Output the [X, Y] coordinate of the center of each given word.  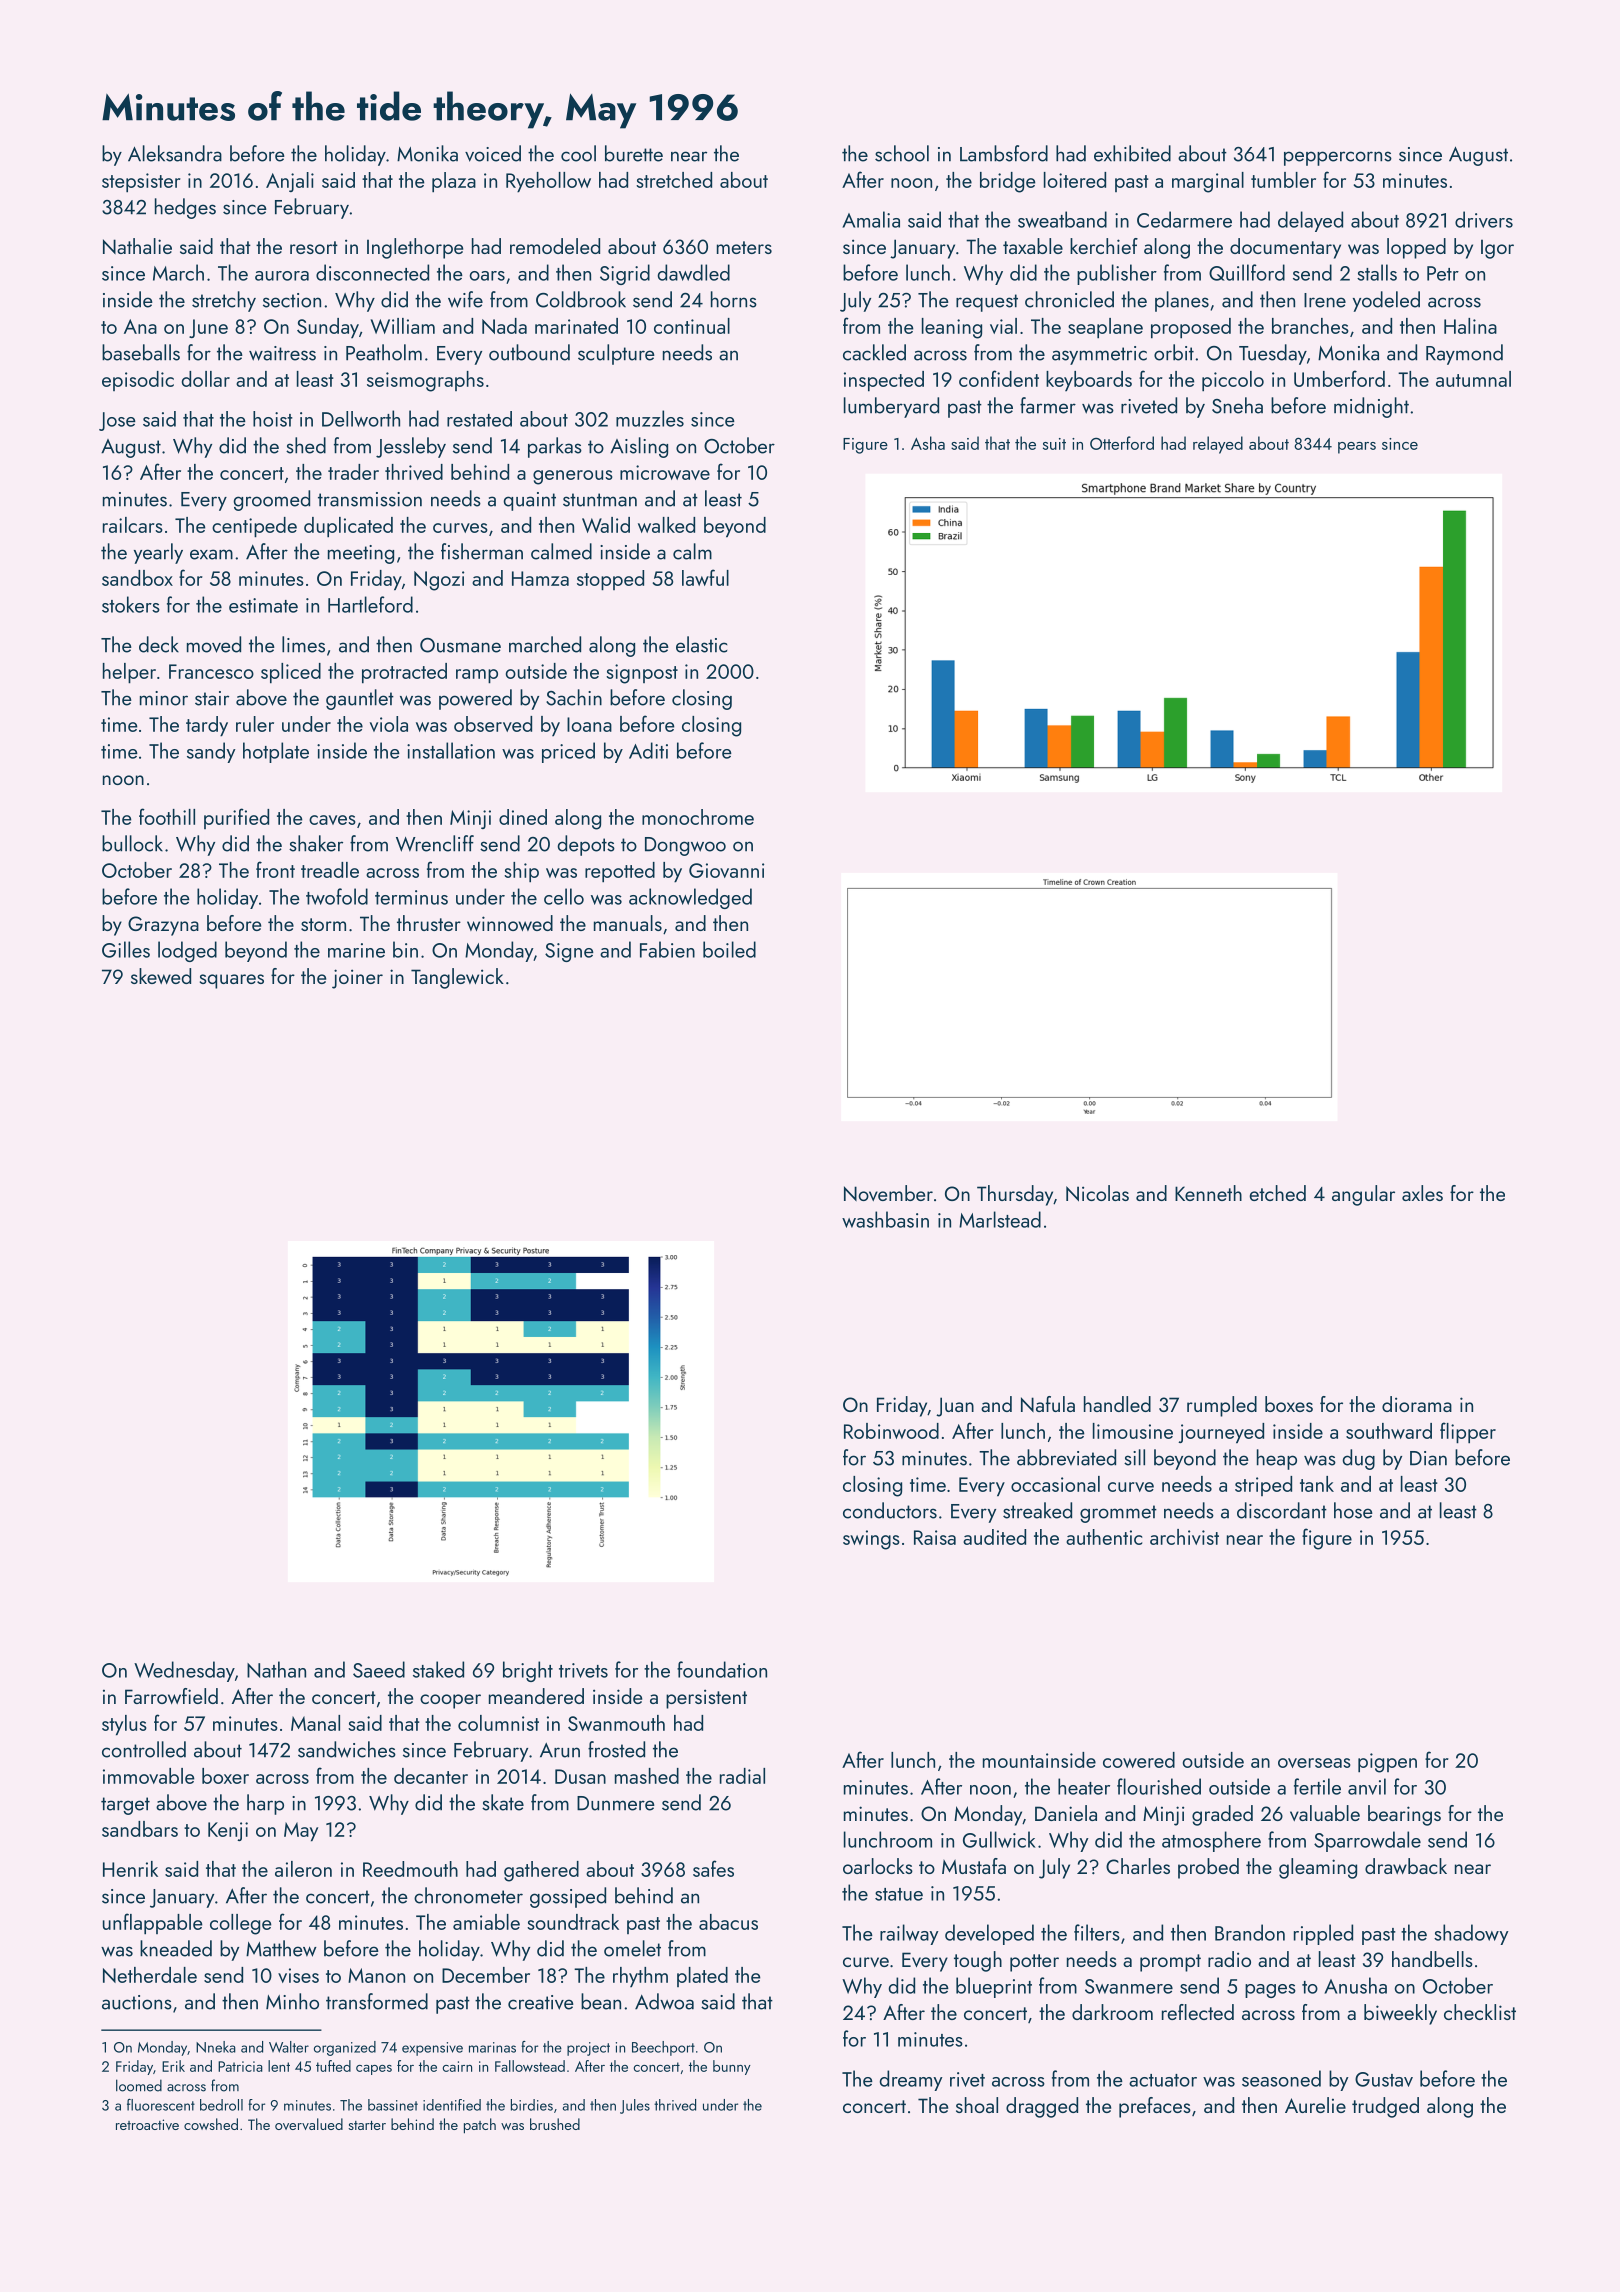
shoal [977, 2105]
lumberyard [891, 407]
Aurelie [1315, 2105]
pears [1357, 448]
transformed [377, 2001]
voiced [493, 153]
